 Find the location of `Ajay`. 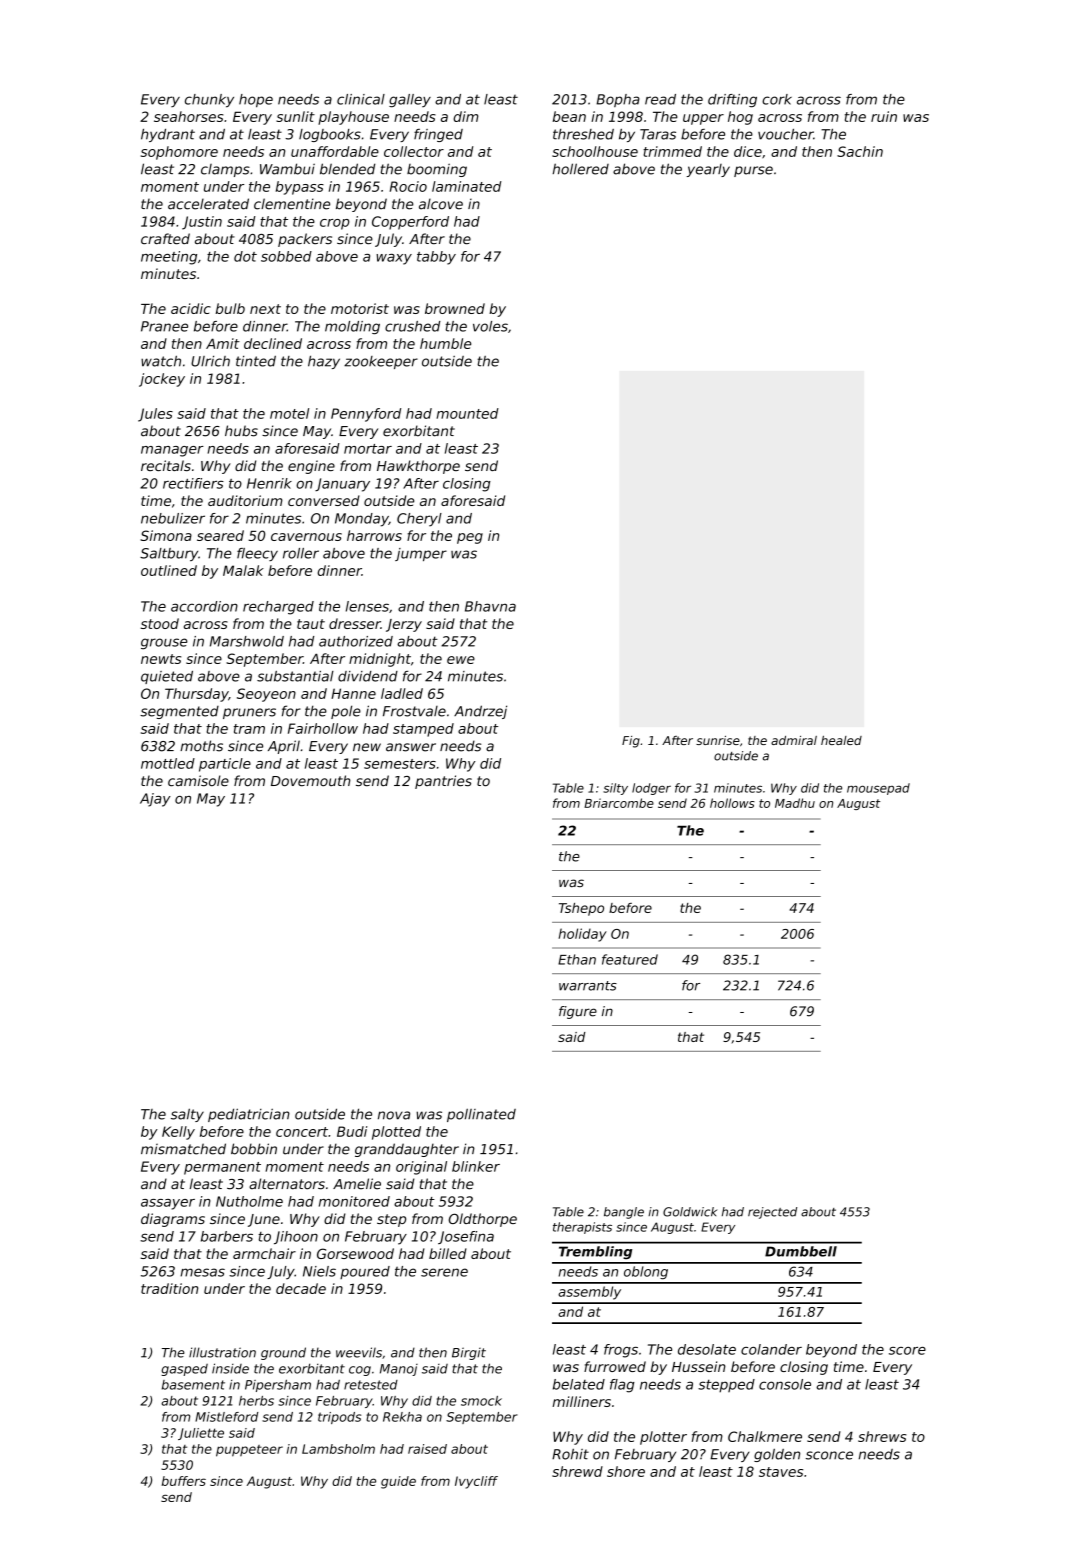

Ajay is located at coordinates (155, 800).
